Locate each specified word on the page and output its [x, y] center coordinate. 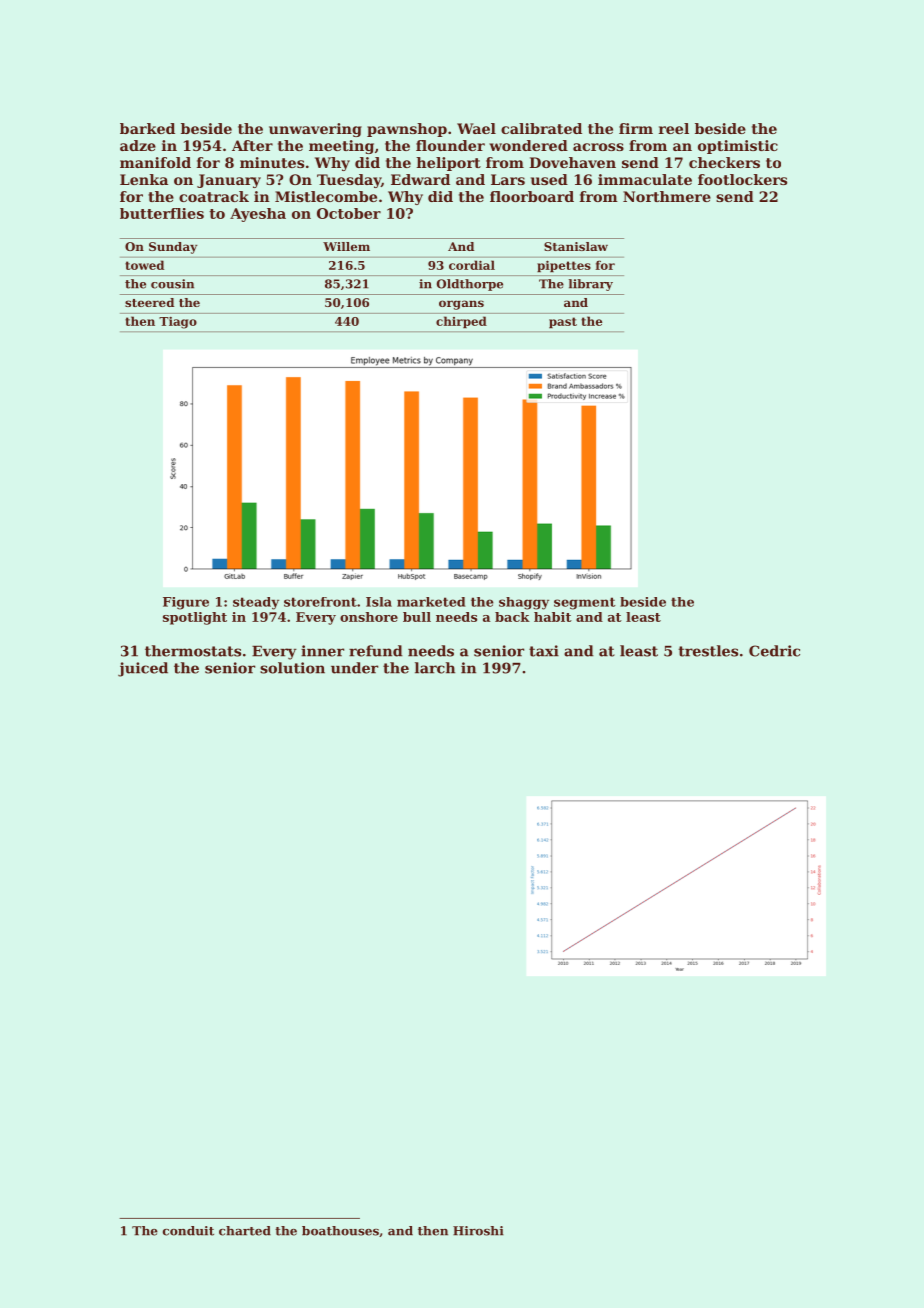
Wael [476, 128]
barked [147, 128]
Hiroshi [478, 1231]
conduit [188, 1231]
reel [674, 128]
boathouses [340, 1231]
